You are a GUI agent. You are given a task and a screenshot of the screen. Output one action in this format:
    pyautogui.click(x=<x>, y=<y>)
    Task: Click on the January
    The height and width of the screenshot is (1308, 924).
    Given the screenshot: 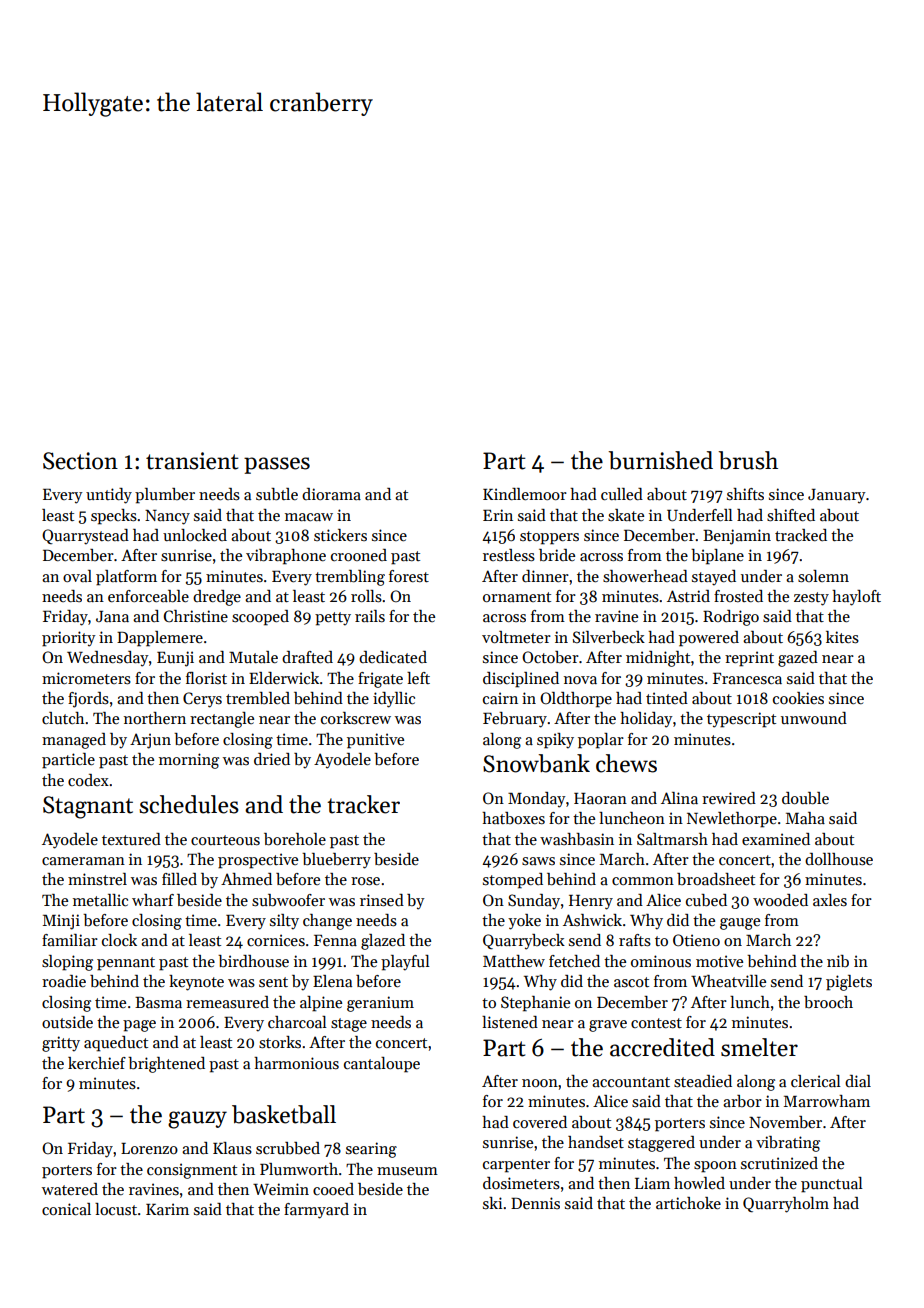 What is the action you would take?
    pyautogui.click(x=837, y=496)
